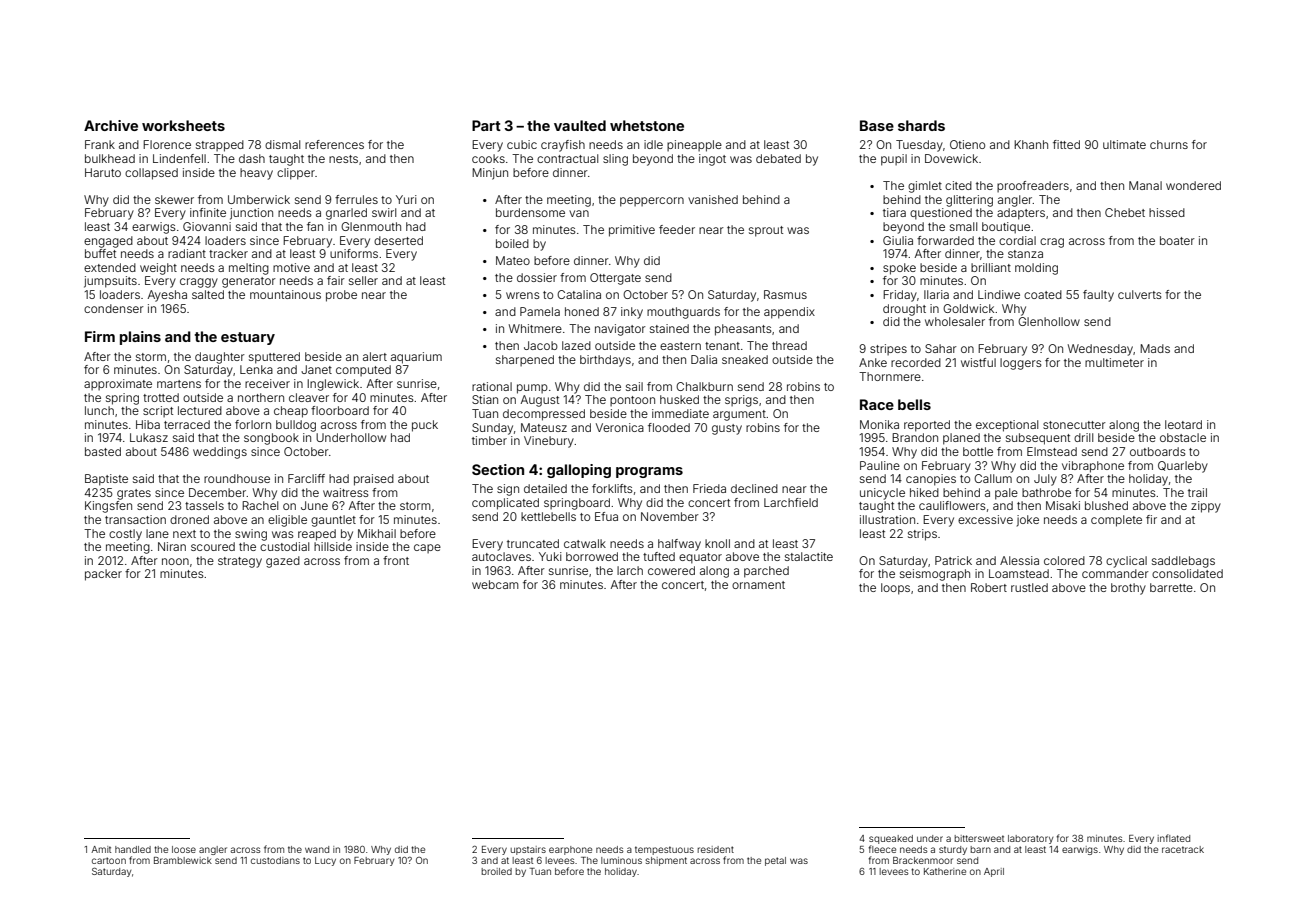 The height and width of the screenshot is (924, 1308). I want to click on dismal, so click(282, 144).
